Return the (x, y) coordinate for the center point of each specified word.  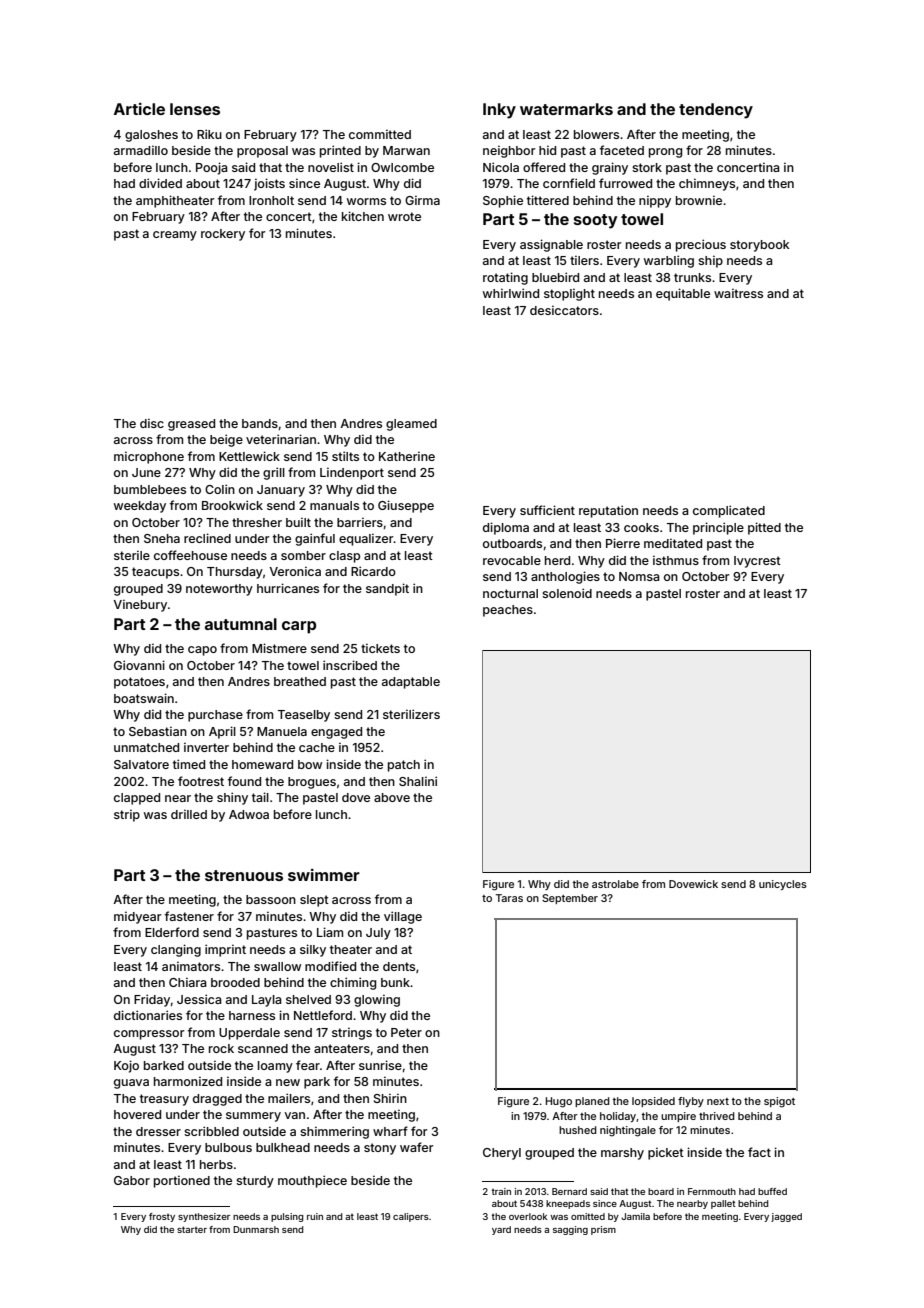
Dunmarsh (256, 1229)
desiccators (564, 310)
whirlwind (511, 293)
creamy (175, 236)
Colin (220, 489)
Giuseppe (406, 506)
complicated (729, 511)
